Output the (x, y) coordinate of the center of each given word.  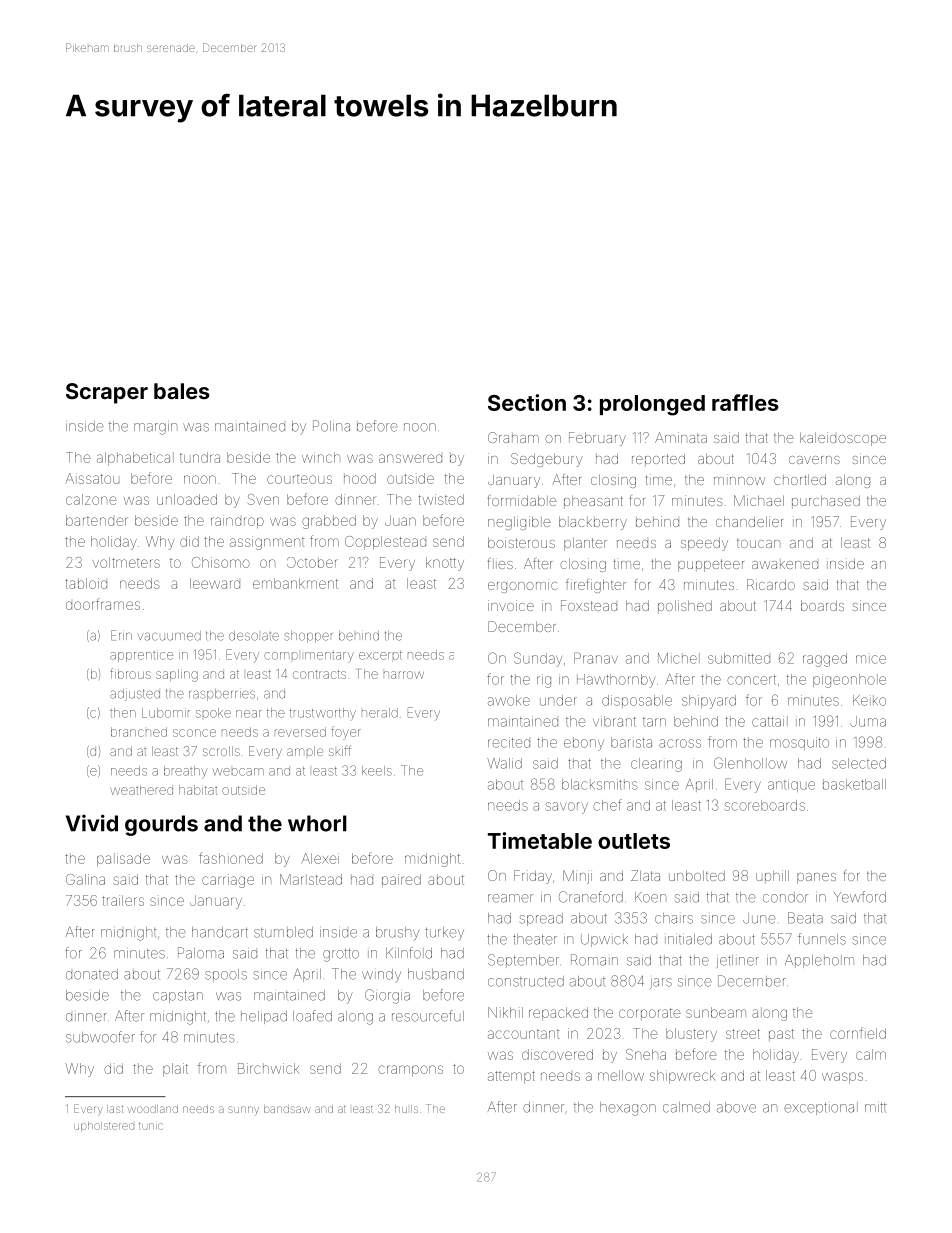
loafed (312, 1016)
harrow (404, 675)
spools (226, 975)
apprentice (141, 657)
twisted (441, 499)
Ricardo (771, 584)
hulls (406, 1109)
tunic (150, 1126)
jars (661, 983)
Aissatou (92, 478)
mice (871, 659)
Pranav (596, 658)
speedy (704, 544)
